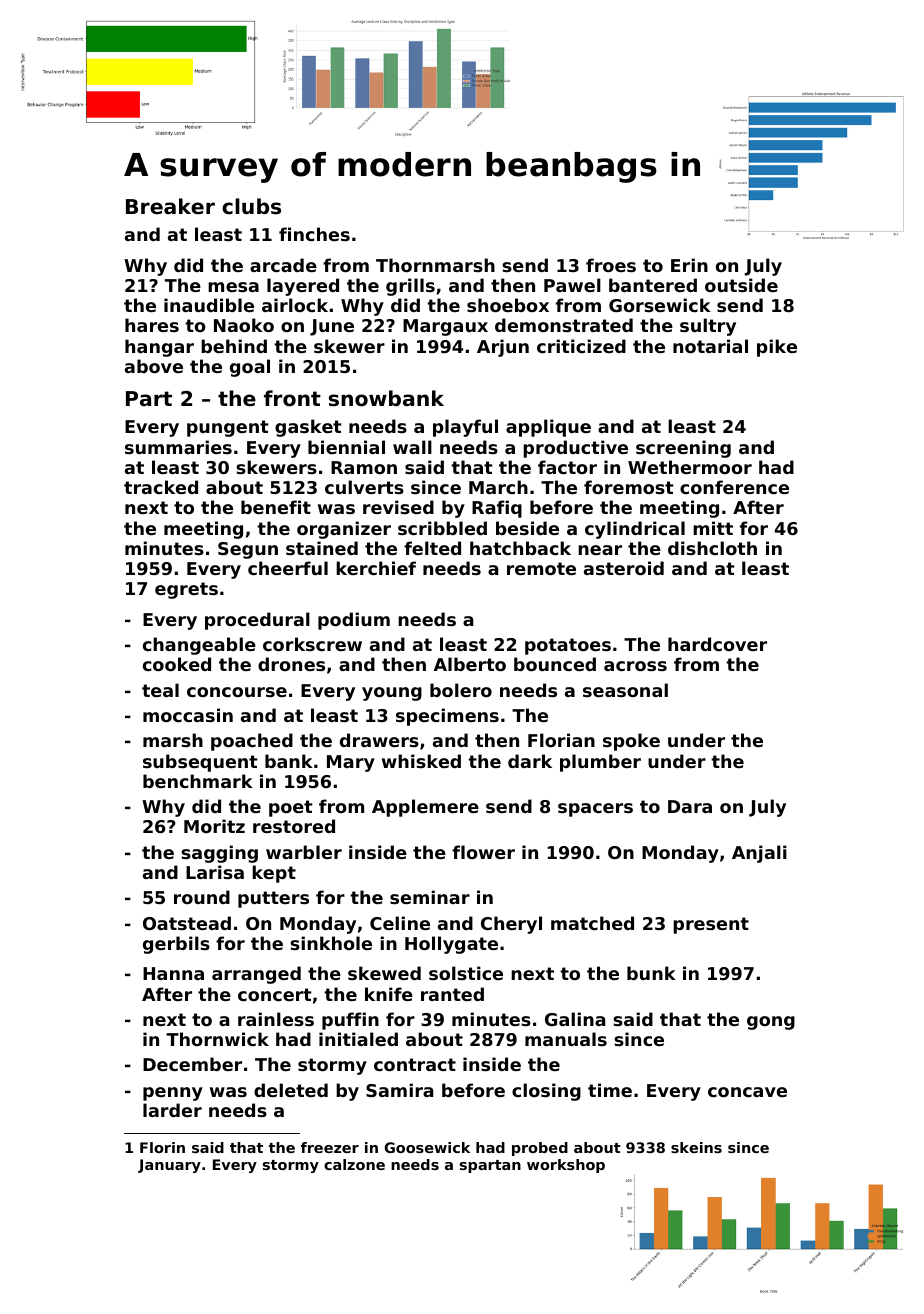  I want to click on time, so click(610, 1090).
